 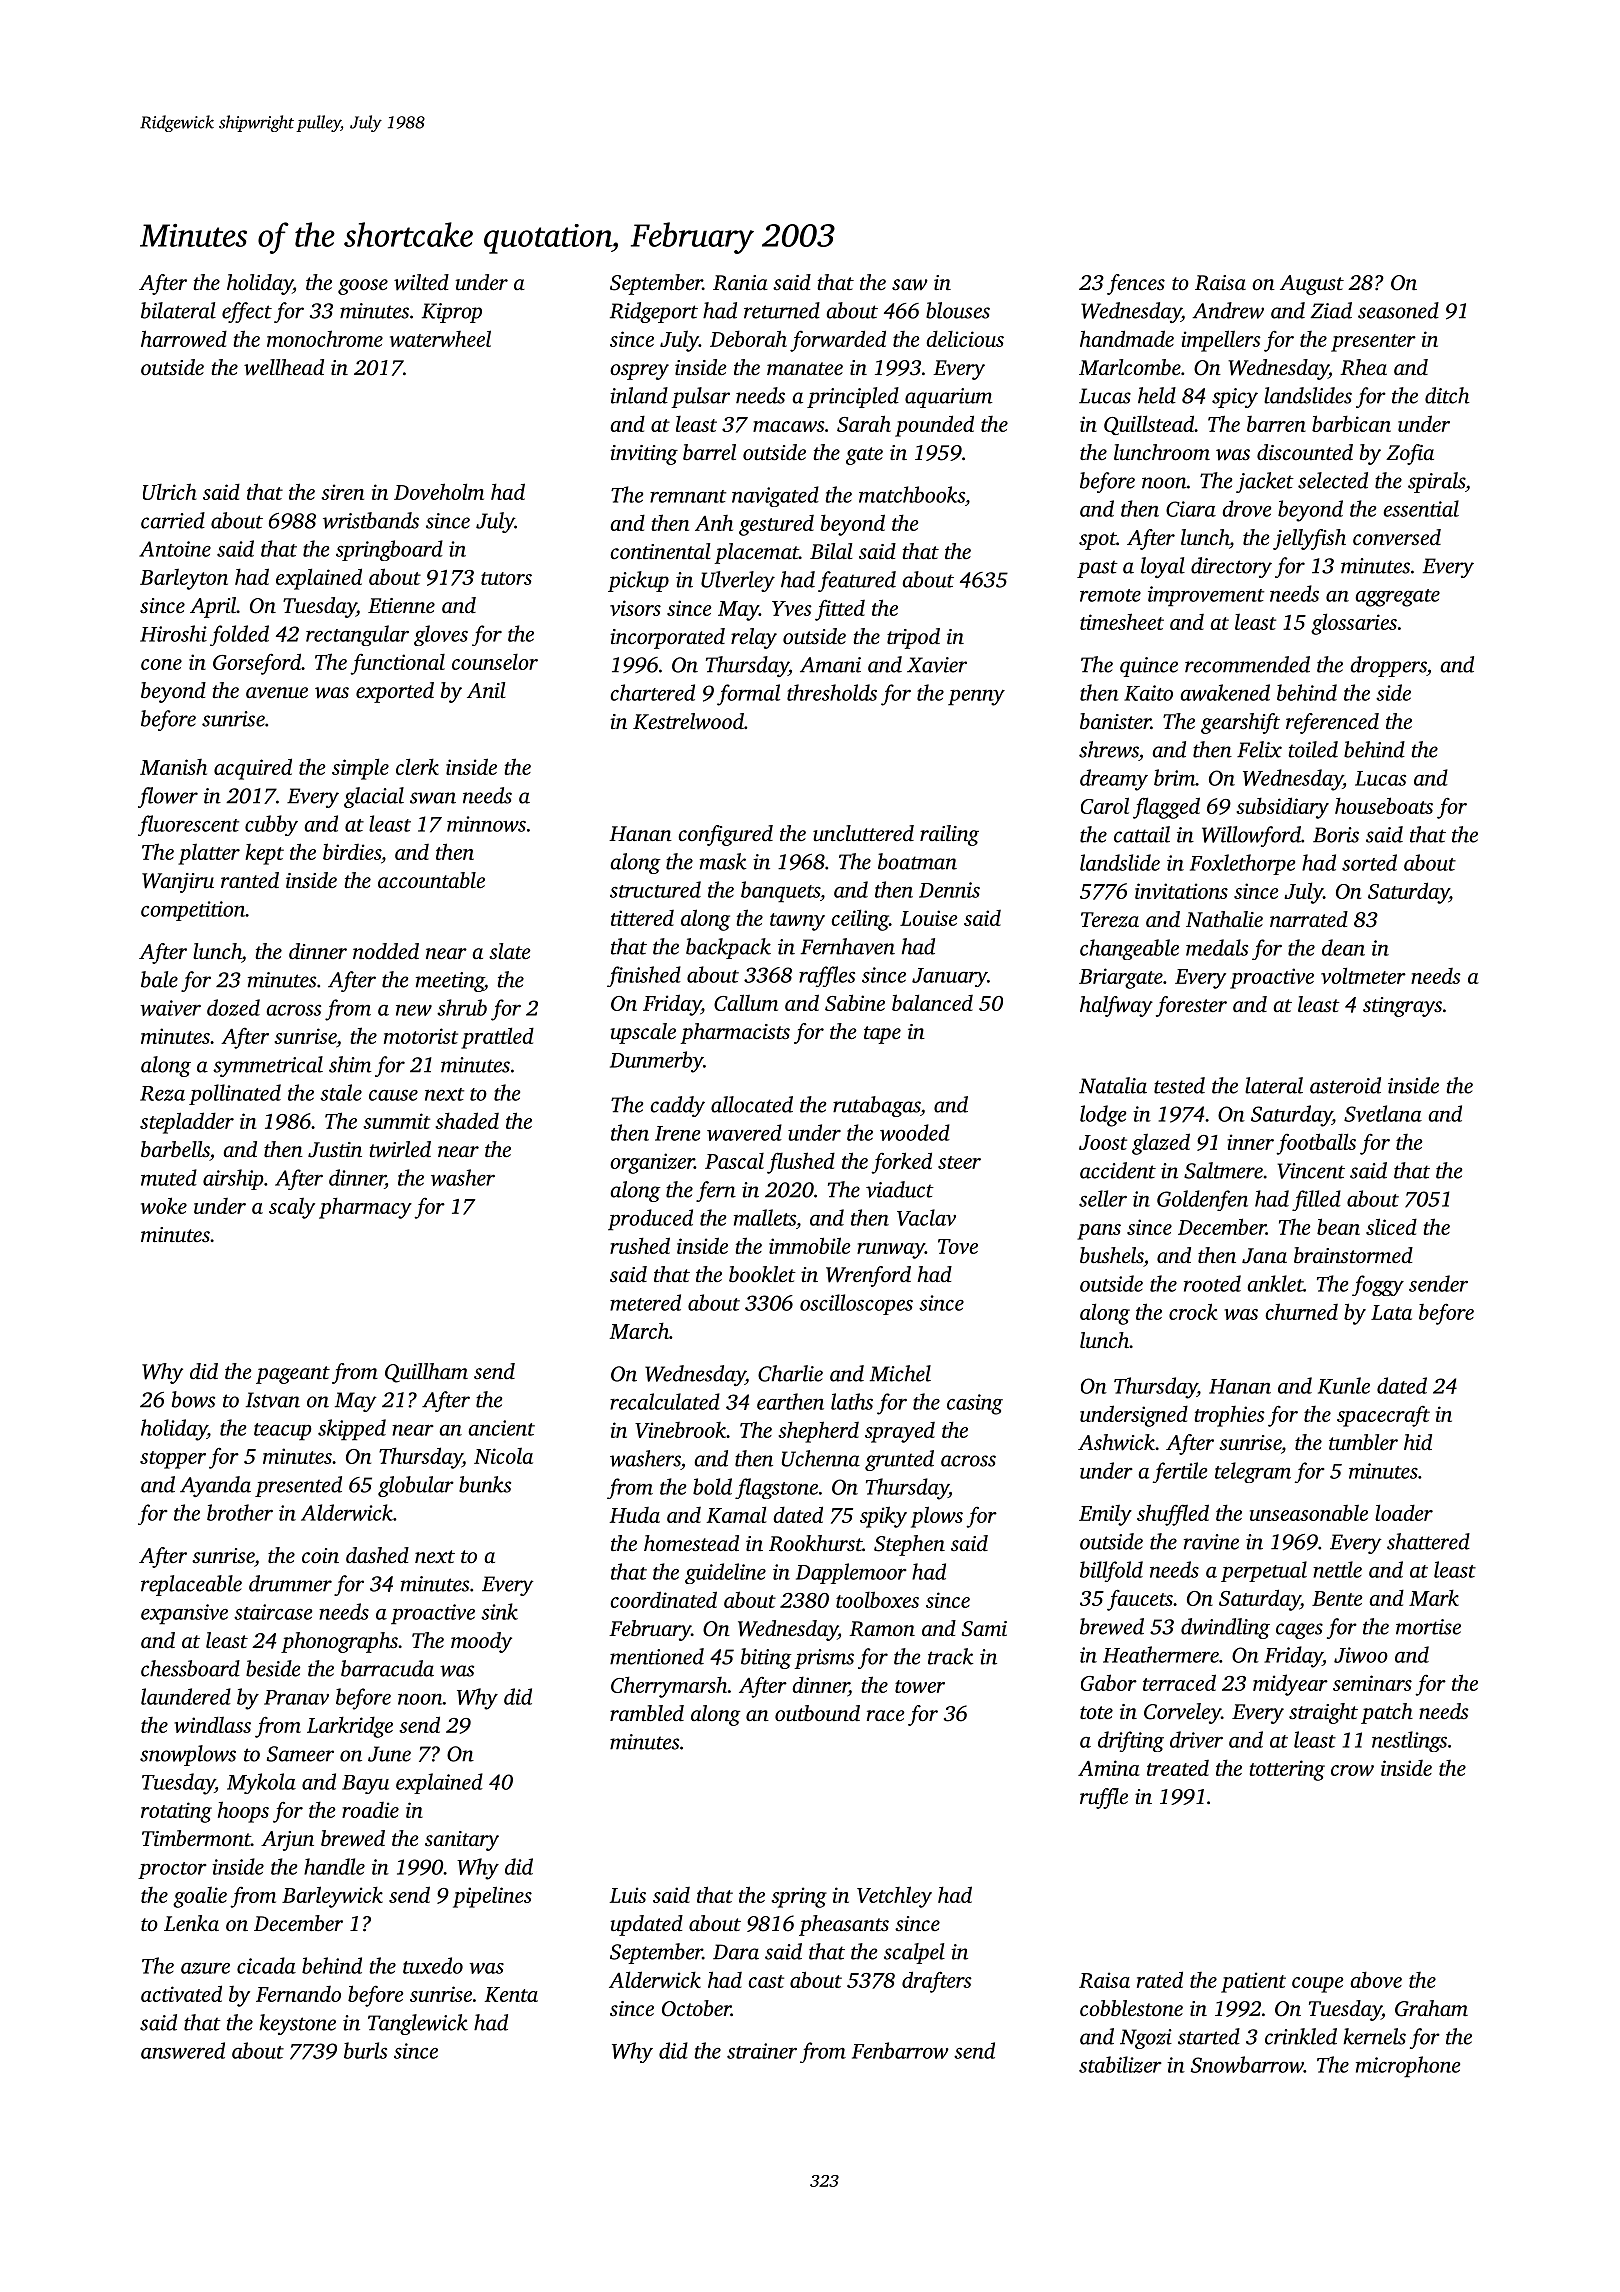 What do you see at coordinates (1109, 1682) in the screenshot?
I see `Gabor` at bounding box center [1109, 1682].
